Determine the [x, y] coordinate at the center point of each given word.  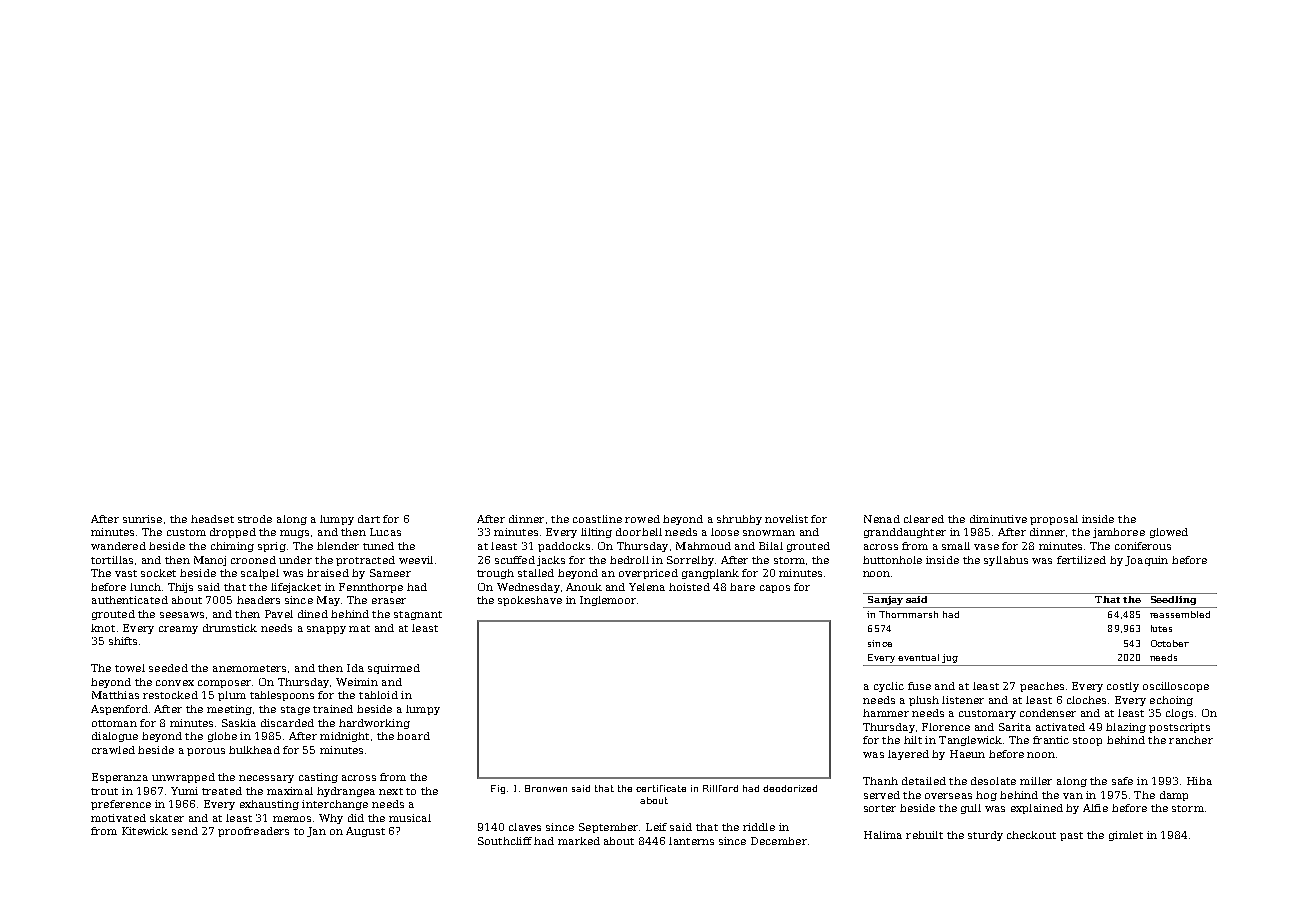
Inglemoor [608, 601]
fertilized [1081, 560]
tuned [378, 546]
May [328, 601]
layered [908, 755]
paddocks [564, 547]
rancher [1191, 740]
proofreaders [253, 832]
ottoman [114, 723]
